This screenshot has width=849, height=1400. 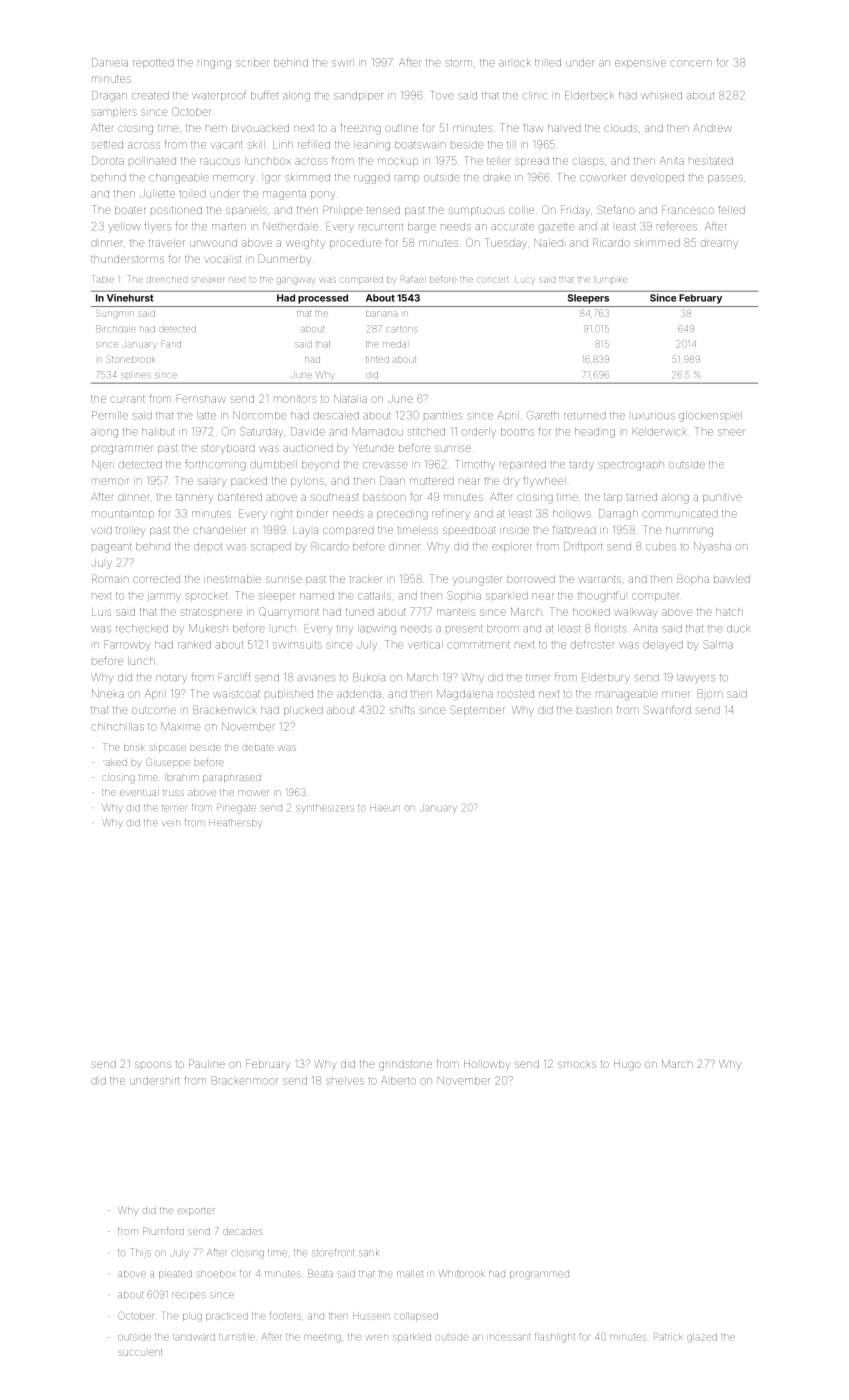 What do you see at coordinates (131, 531) in the screenshot?
I see `trolley` at bounding box center [131, 531].
